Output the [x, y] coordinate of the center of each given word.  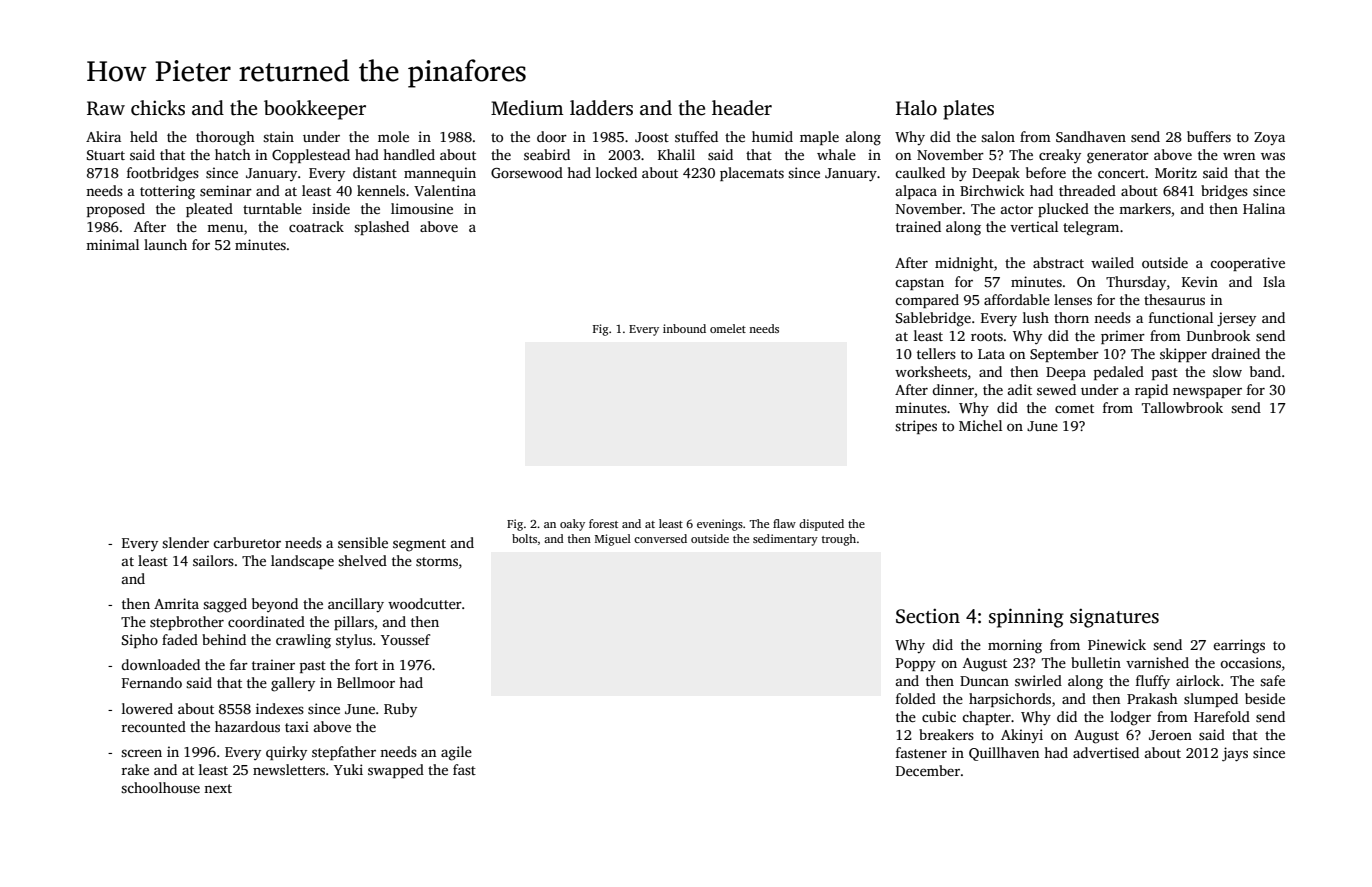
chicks [158, 108]
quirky [286, 753]
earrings [1239, 646]
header [742, 108]
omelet [728, 328]
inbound [684, 328]
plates [968, 110]
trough [839, 540]
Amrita [176, 603]
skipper [1183, 355]
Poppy [916, 665]
